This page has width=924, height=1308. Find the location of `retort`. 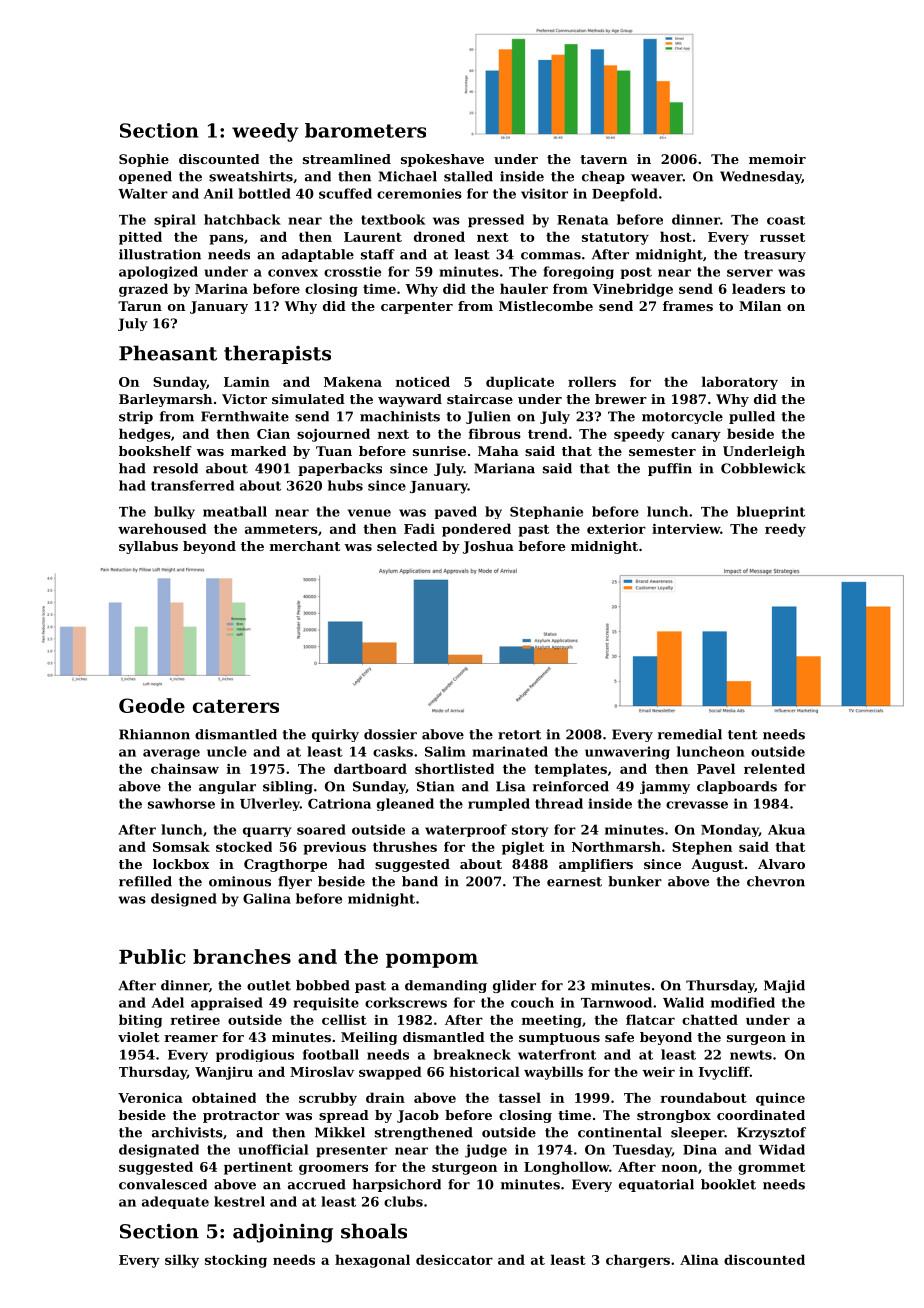

retort is located at coordinates (519, 735).
